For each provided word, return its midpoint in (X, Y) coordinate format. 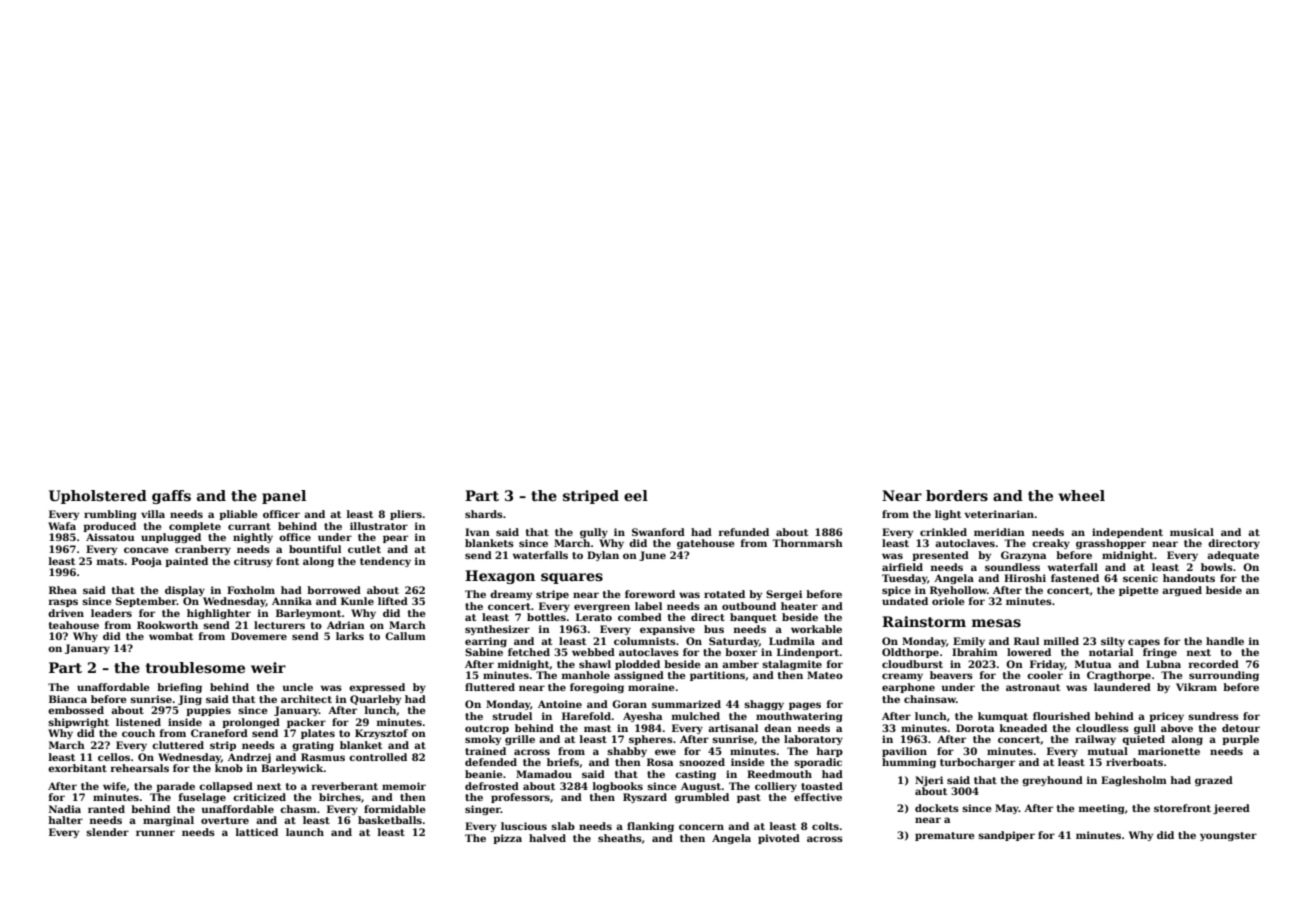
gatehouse (705, 544)
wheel (1081, 495)
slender (107, 832)
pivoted (779, 839)
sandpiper (1006, 836)
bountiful (315, 549)
